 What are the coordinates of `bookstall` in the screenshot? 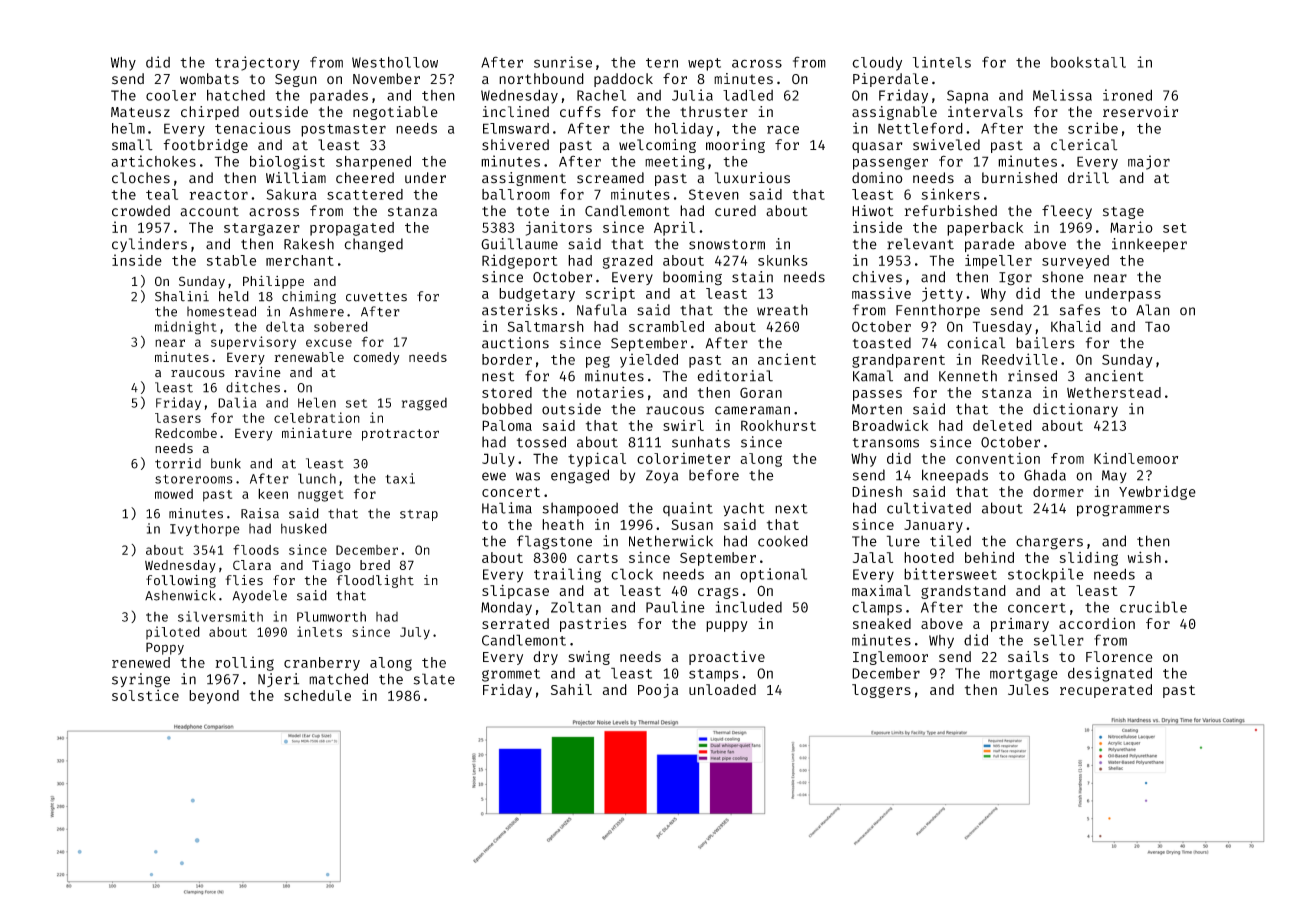 It's located at (1088, 62).
